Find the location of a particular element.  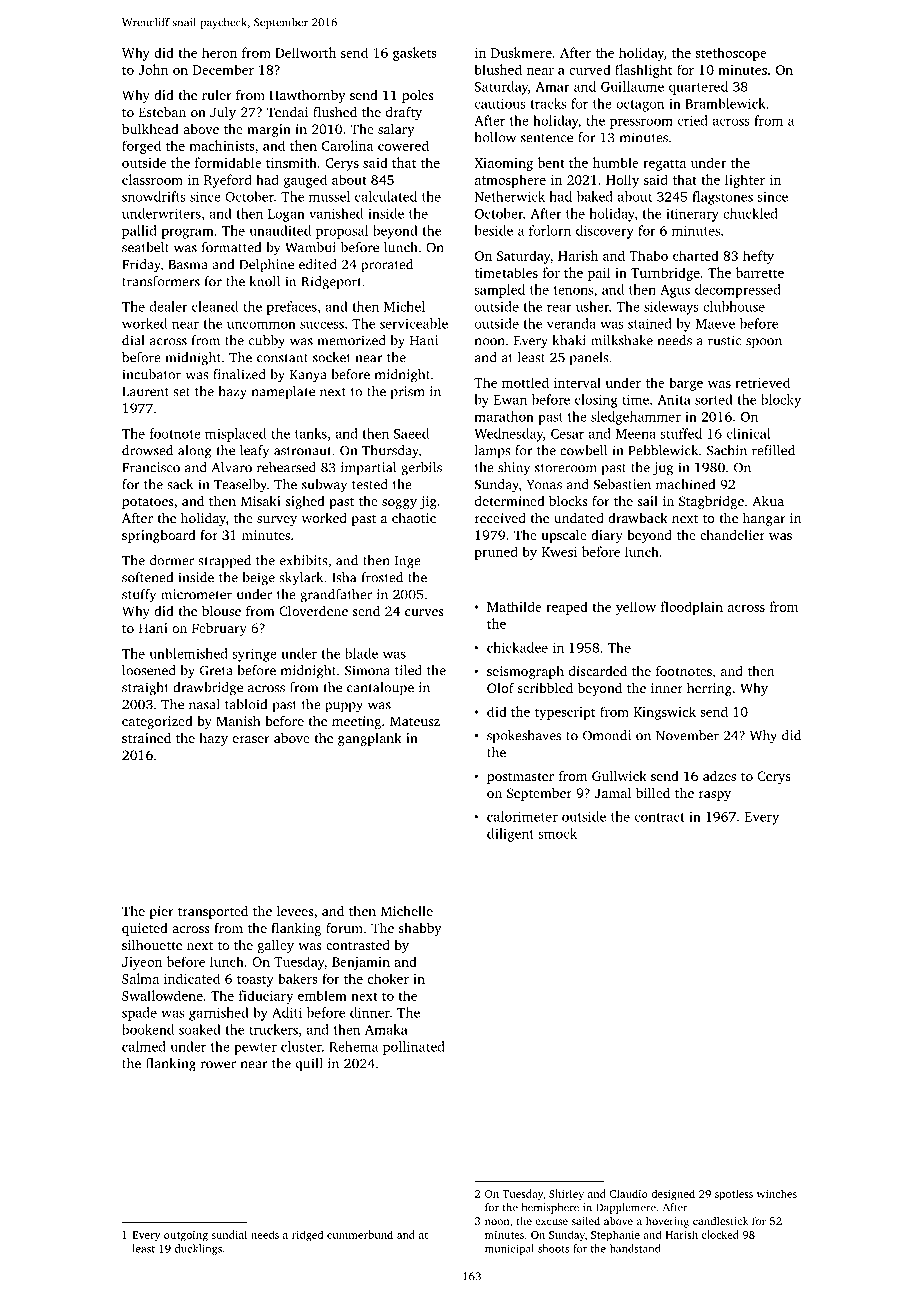

blushed is located at coordinates (498, 69).
